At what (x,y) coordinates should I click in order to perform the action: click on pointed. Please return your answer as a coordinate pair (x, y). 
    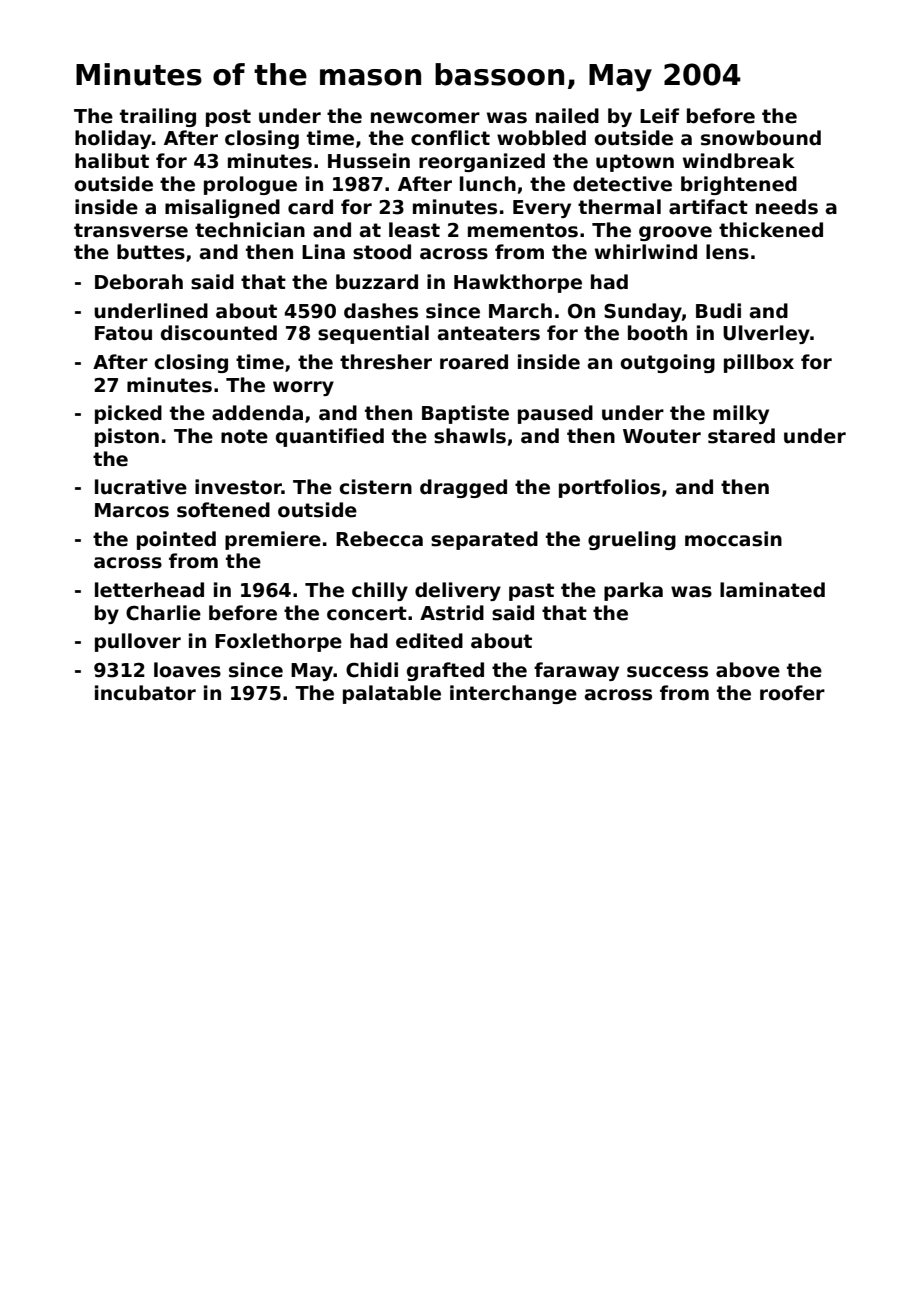
    Looking at the image, I should click on (176, 540).
